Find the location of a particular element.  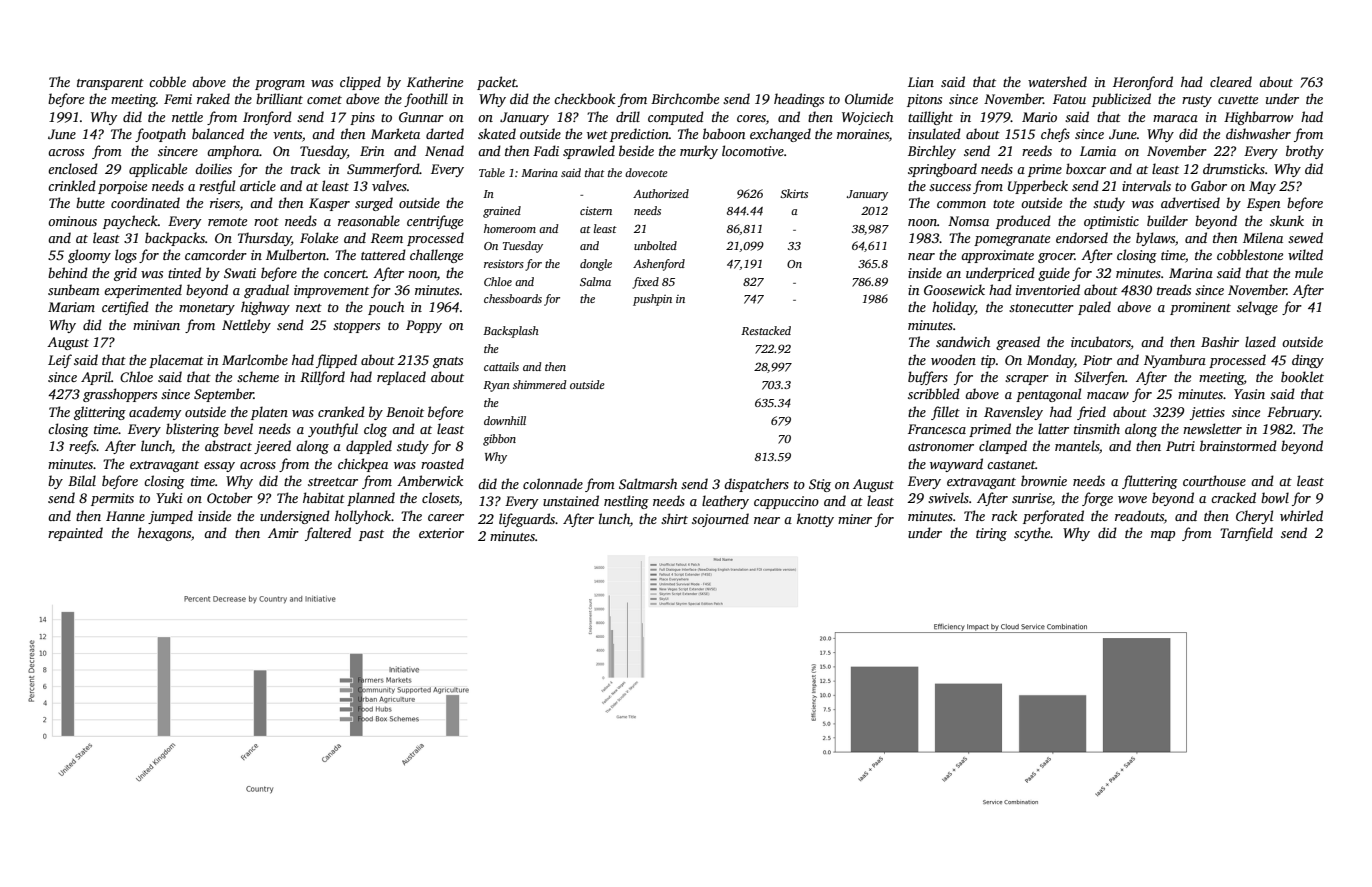

Marlcombe is located at coordinates (255, 359).
